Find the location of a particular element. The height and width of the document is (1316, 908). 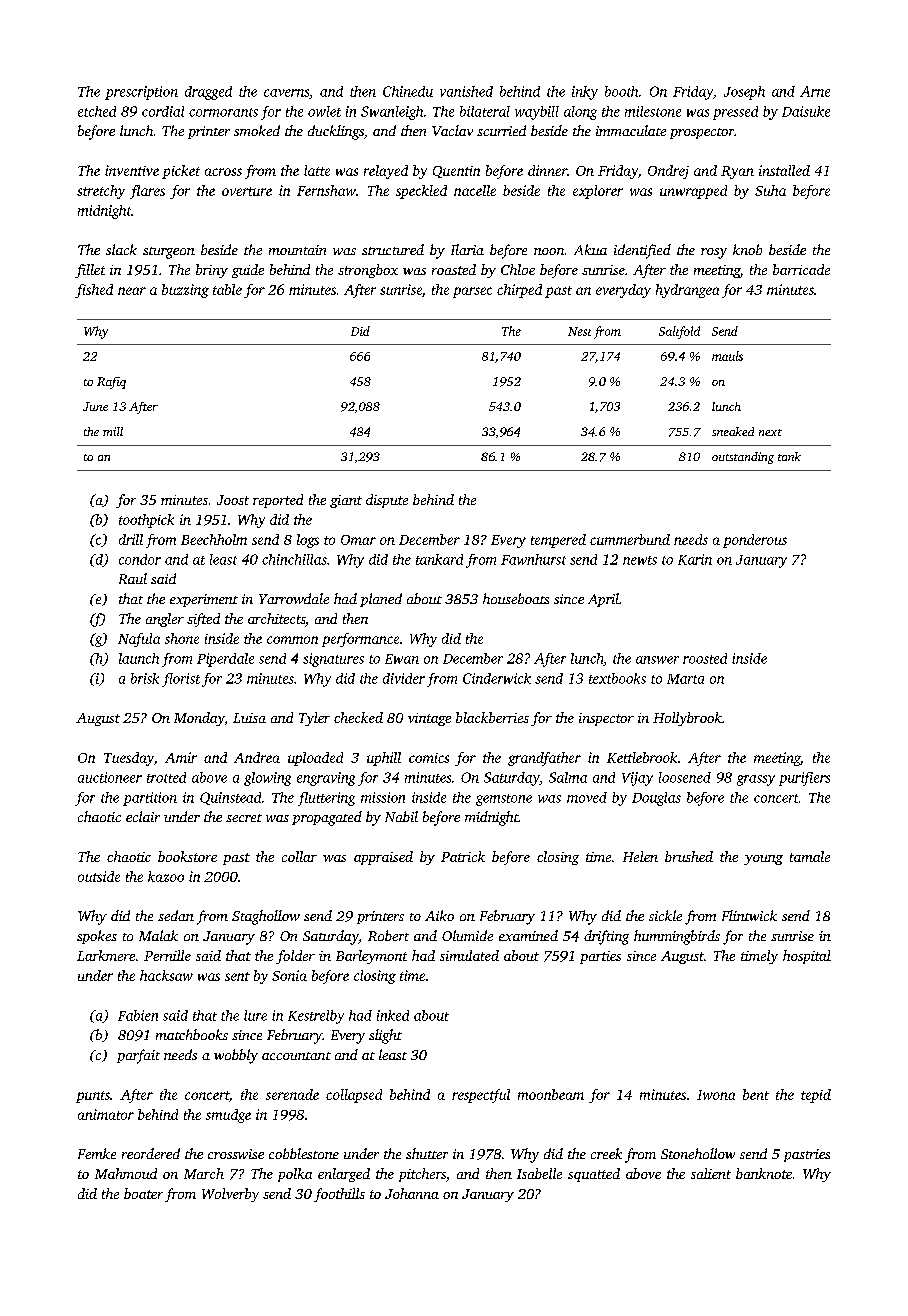

grassy is located at coordinates (756, 780).
